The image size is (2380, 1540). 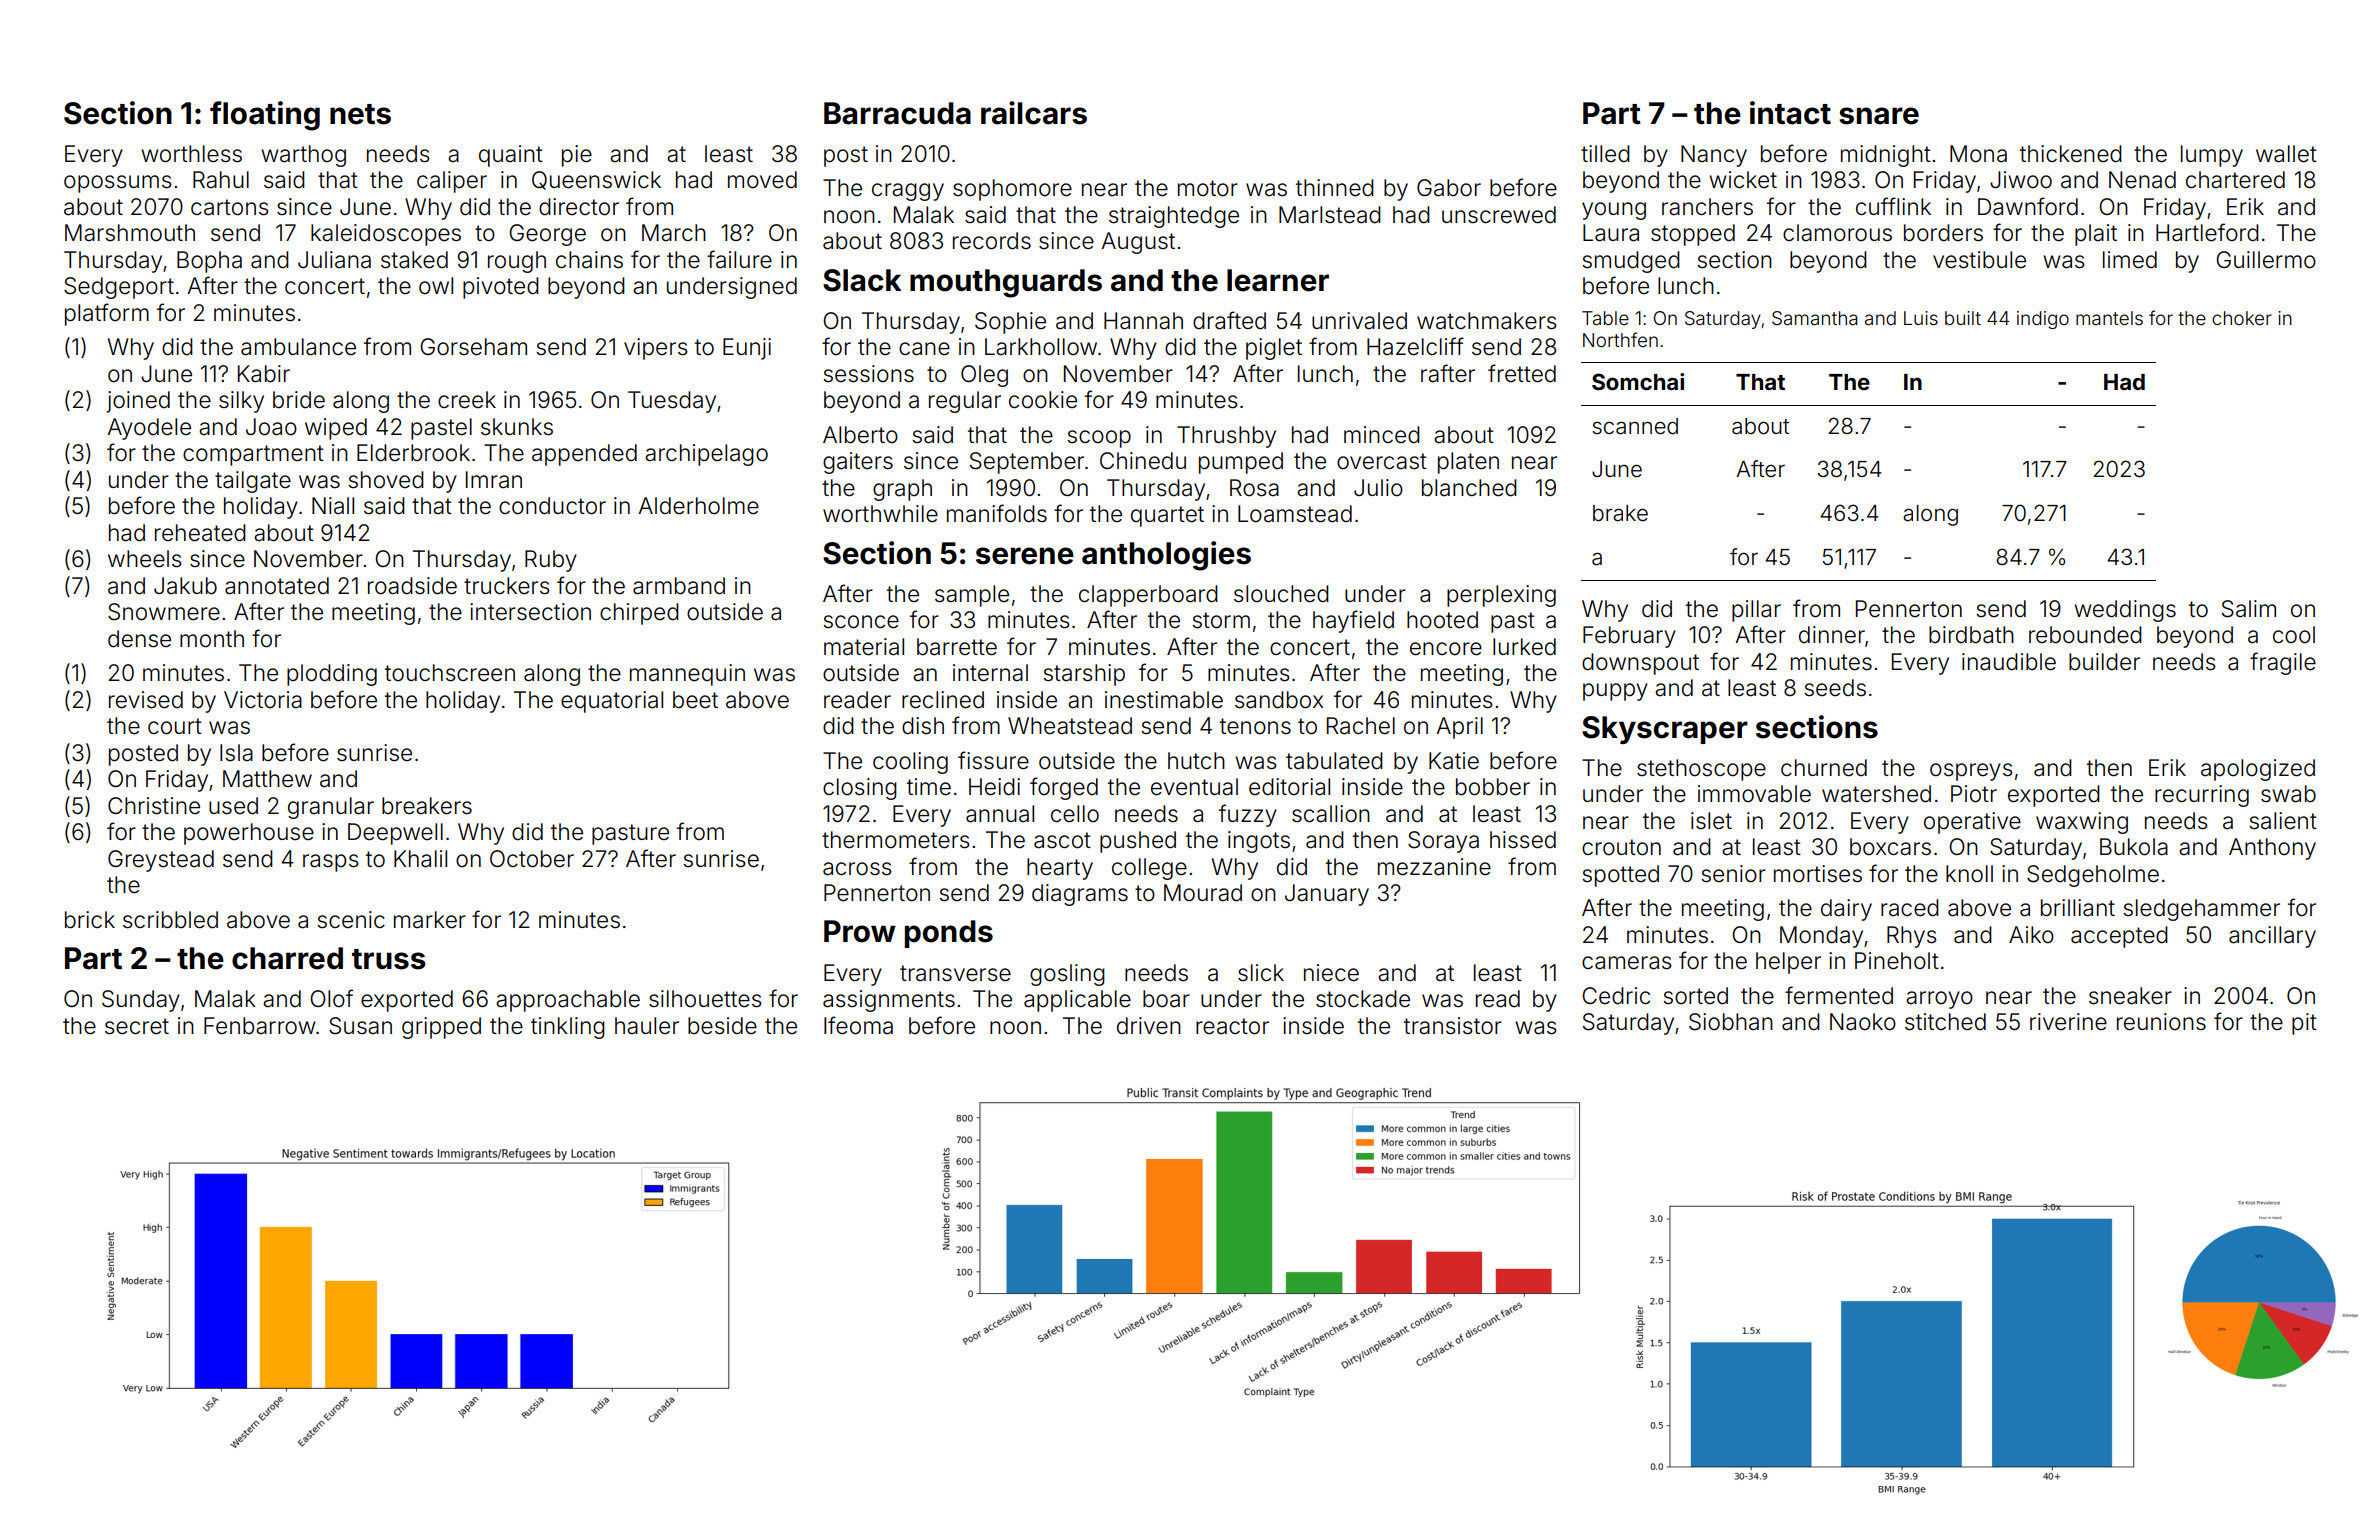 I want to click on nets, so click(x=360, y=114).
